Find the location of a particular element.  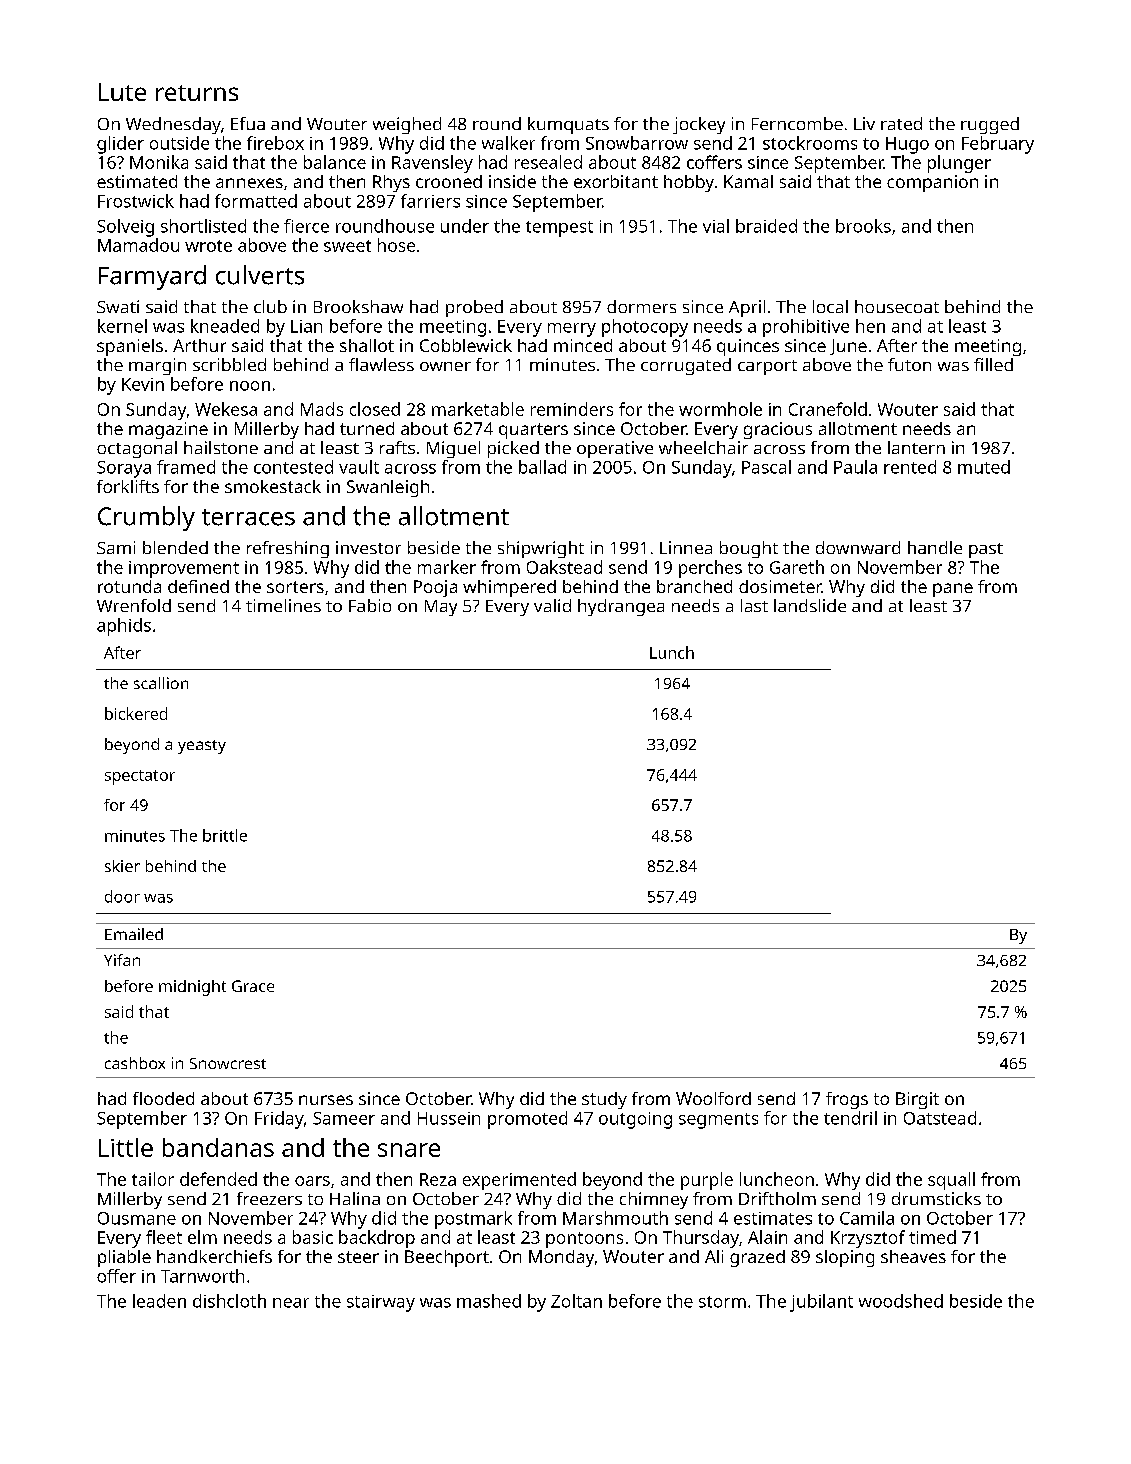

muted is located at coordinates (984, 467).
